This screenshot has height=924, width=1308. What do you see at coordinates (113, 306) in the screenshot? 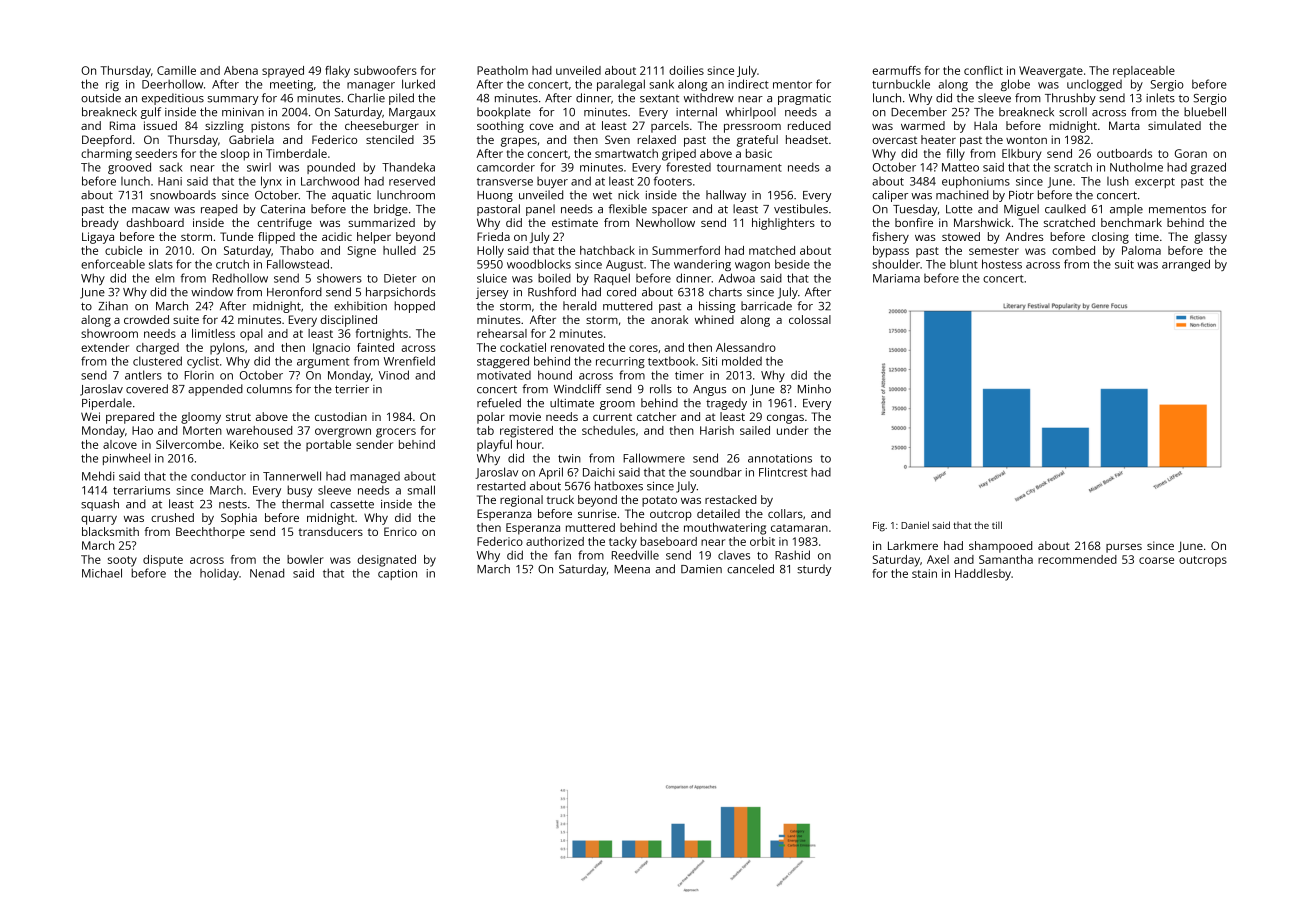
I see `Zihan` at bounding box center [113, 306].
